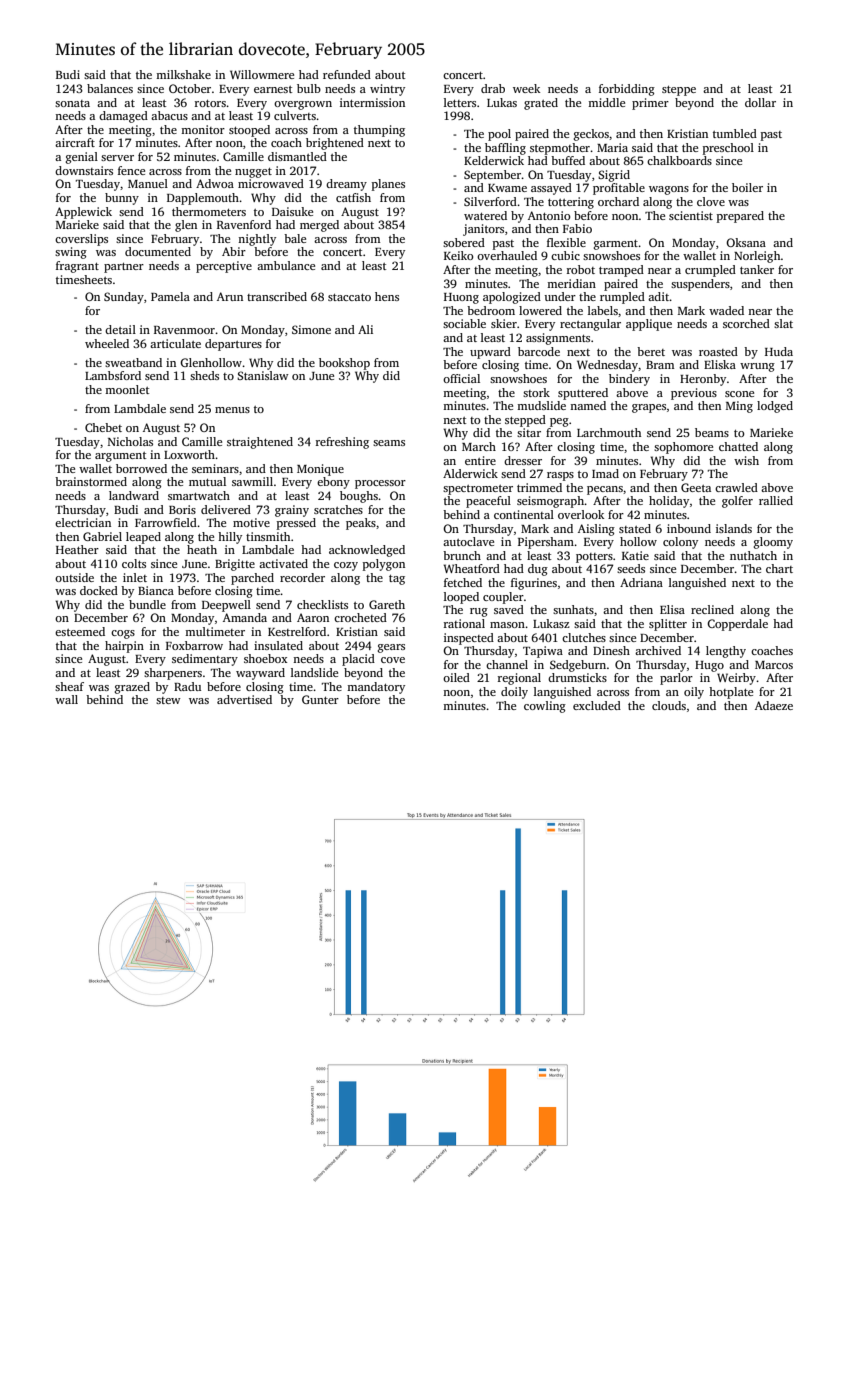 The height and width of the document is (1400, 849). What do you see at coordinates (760, 102) in the document?
I see `dollar` at bounding box center [760, 102].
